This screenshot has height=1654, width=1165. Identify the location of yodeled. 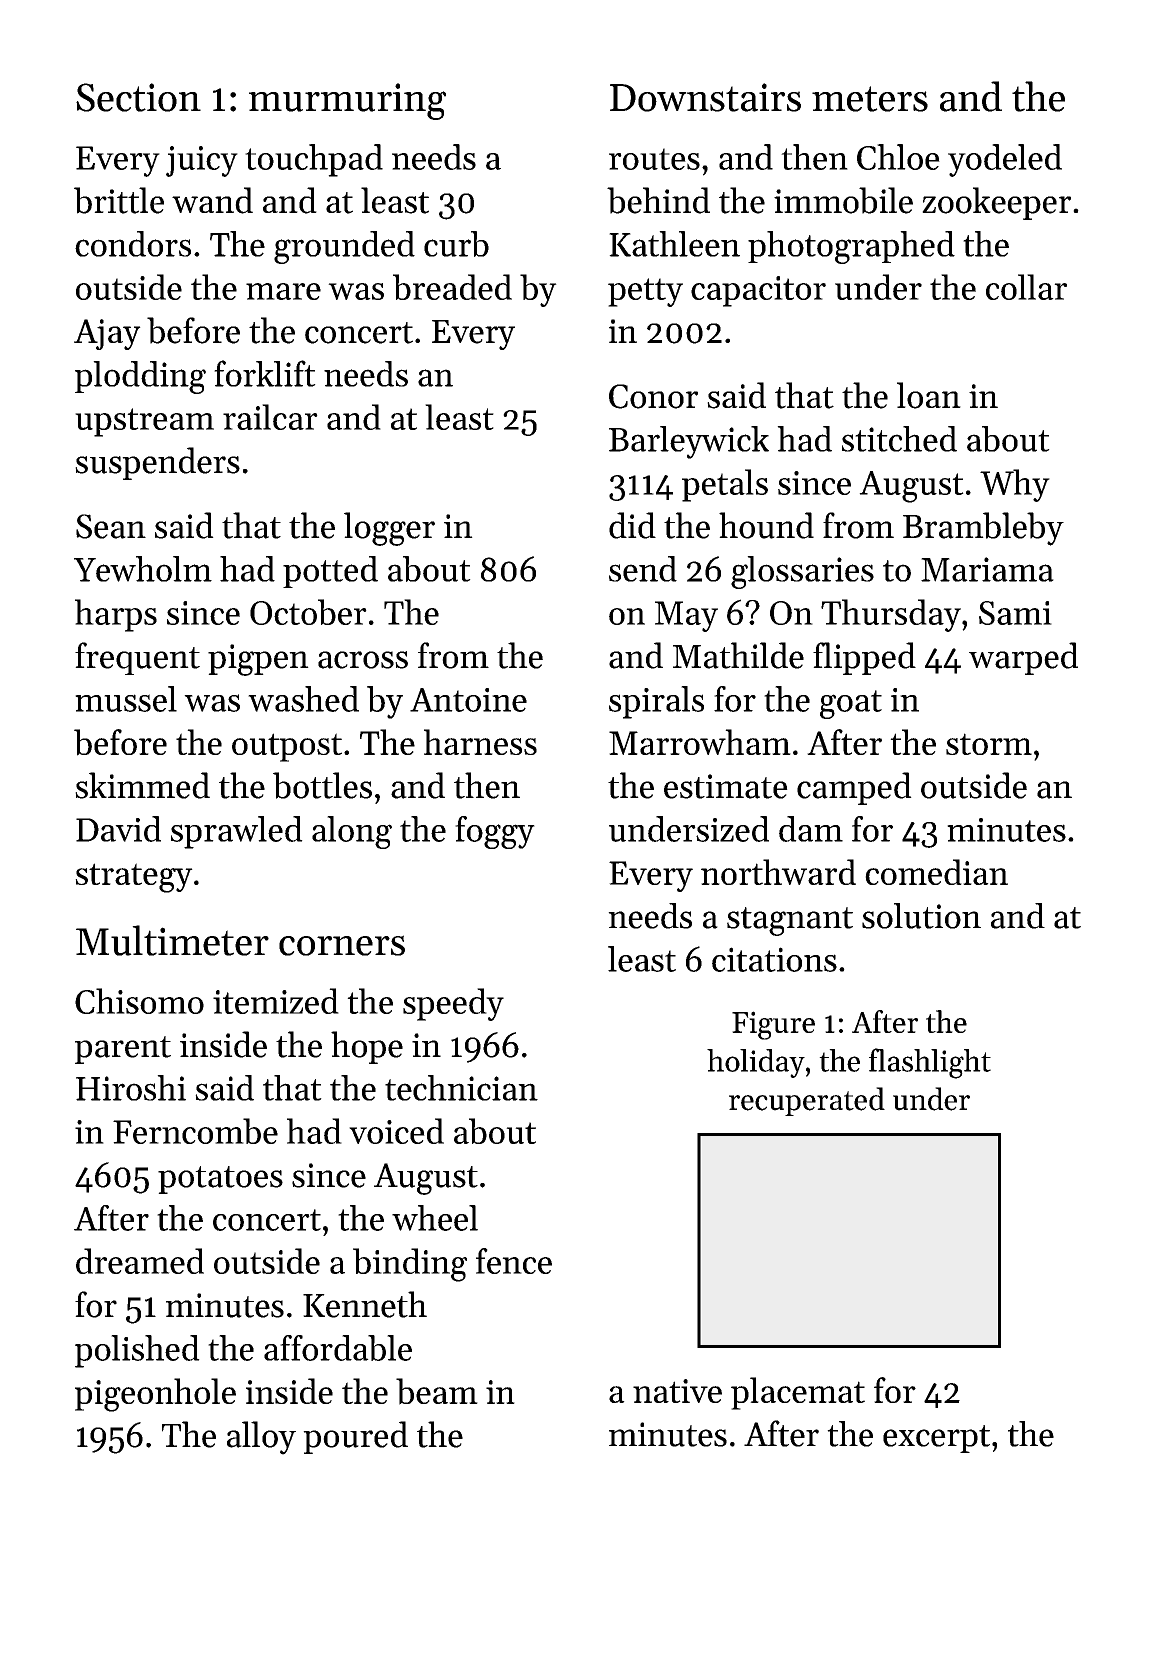
(1005, 160).
